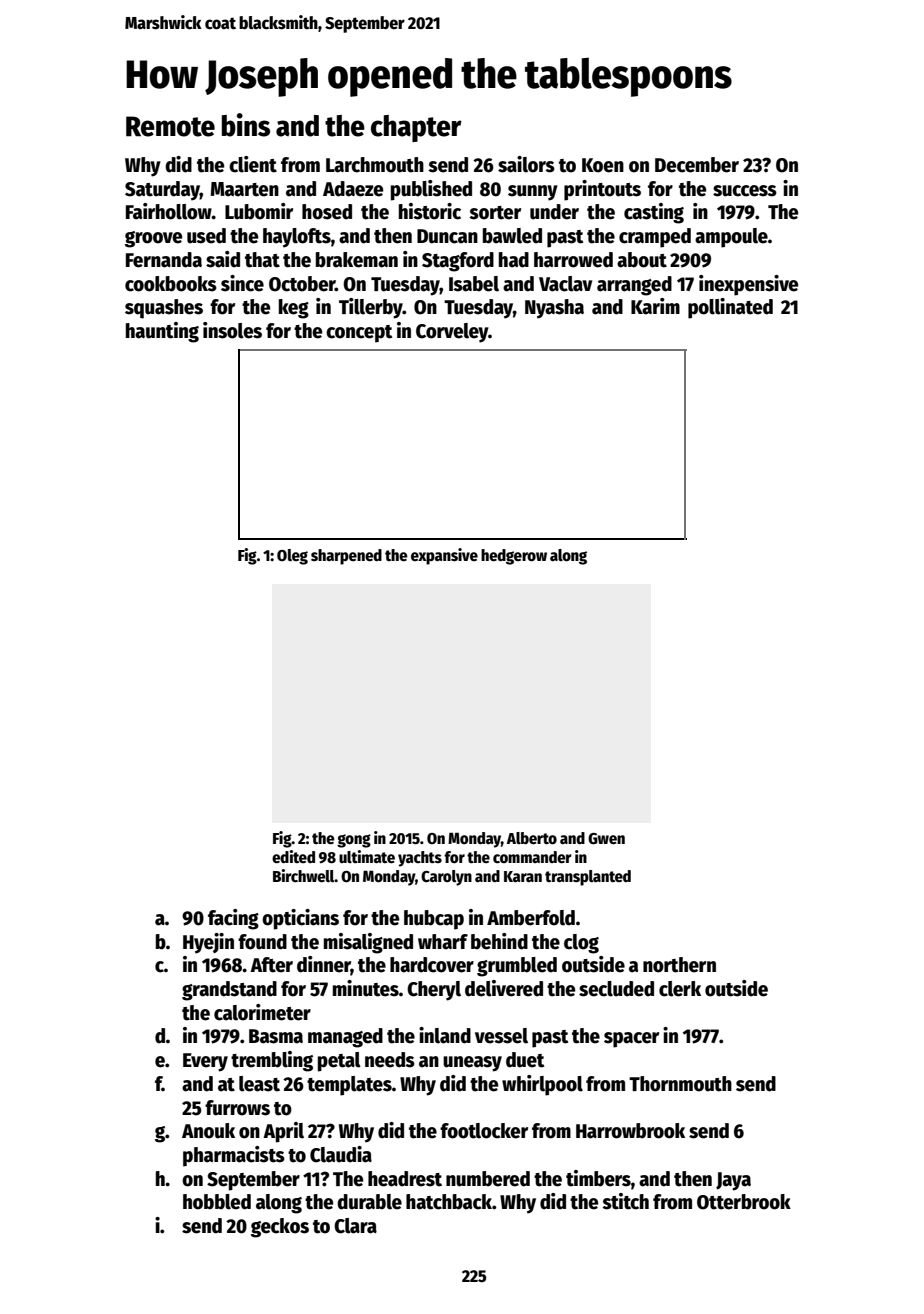 The height and width of the page is (1314, 924). What do you see at coordinates (234, 1156) in the page?
I see `pharmacists` at bounding box center [234, 1156].
